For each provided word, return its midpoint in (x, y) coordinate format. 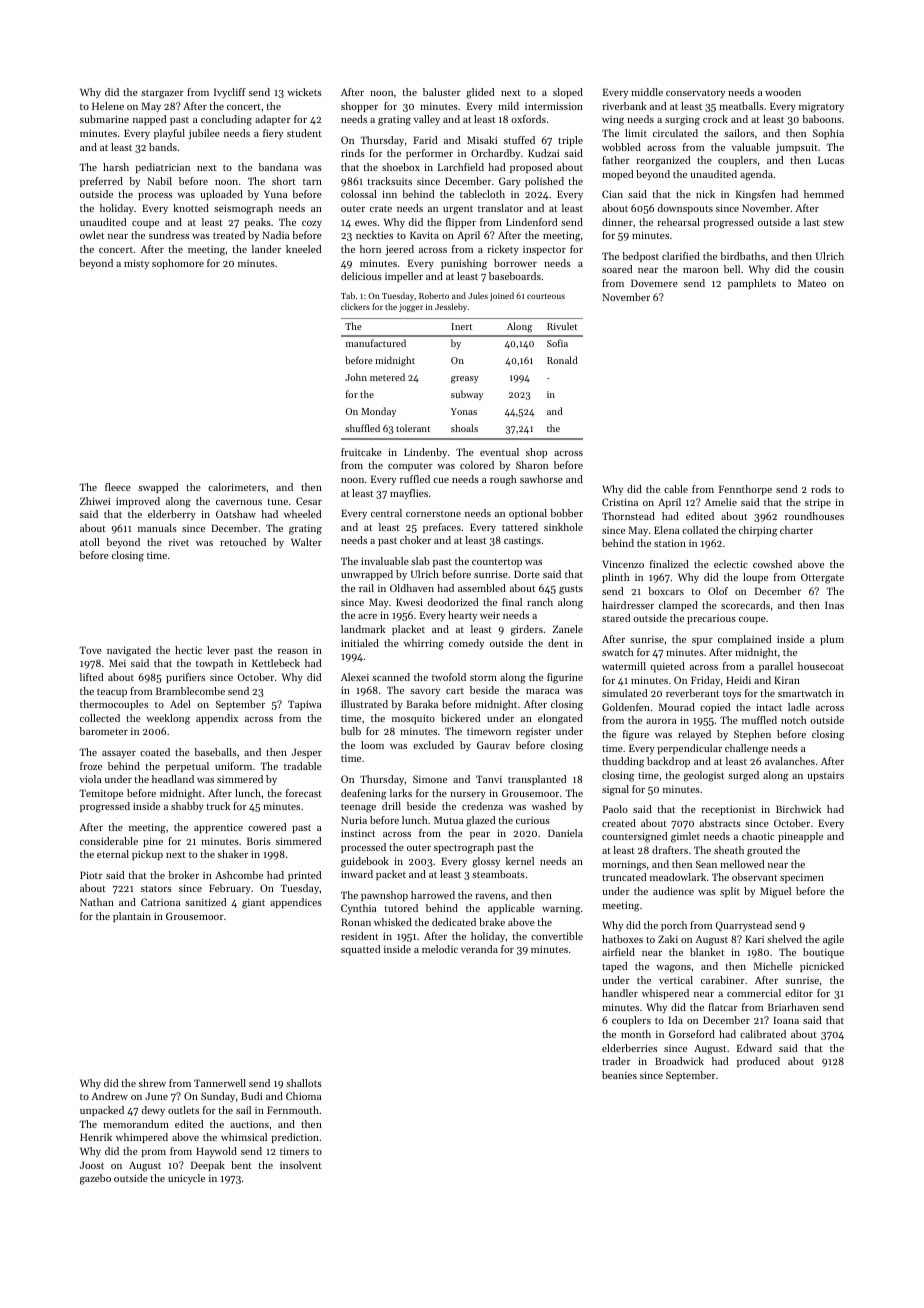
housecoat (821, 666)
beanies (619, 1075)
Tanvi (489, 779)
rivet (179, 542)
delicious (361, 276)
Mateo (812, 283)
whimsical (244, 1137)
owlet (92, 235)
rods (821, 489)
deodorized (453, 602)
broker (183, 875)
